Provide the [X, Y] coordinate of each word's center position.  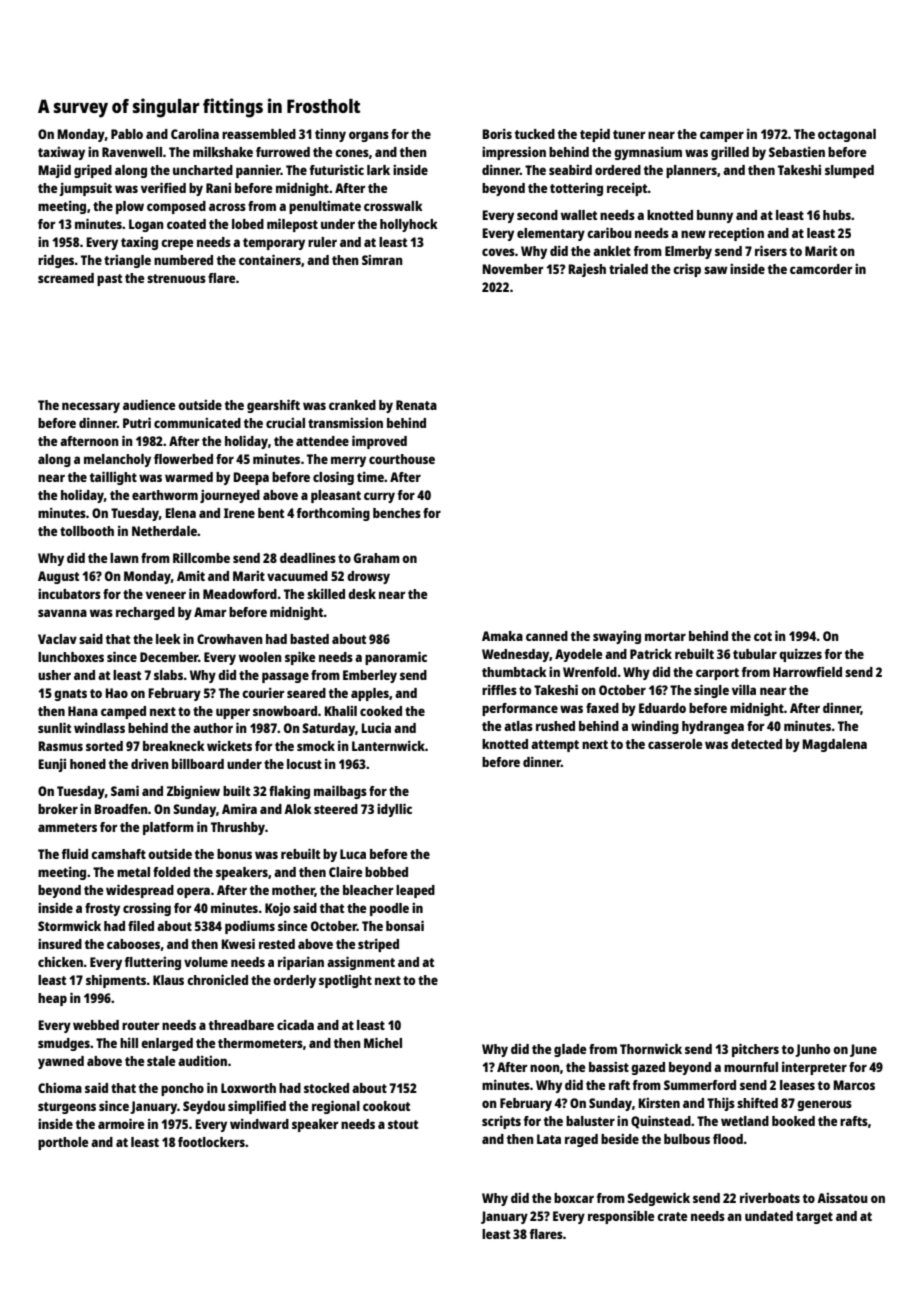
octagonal [847, 135]
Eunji [52, 765]
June [863, 1050]
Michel [383, 1042]
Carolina [195, 134]
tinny [330, 135]
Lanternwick [388, 745]
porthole [63, 1143]
